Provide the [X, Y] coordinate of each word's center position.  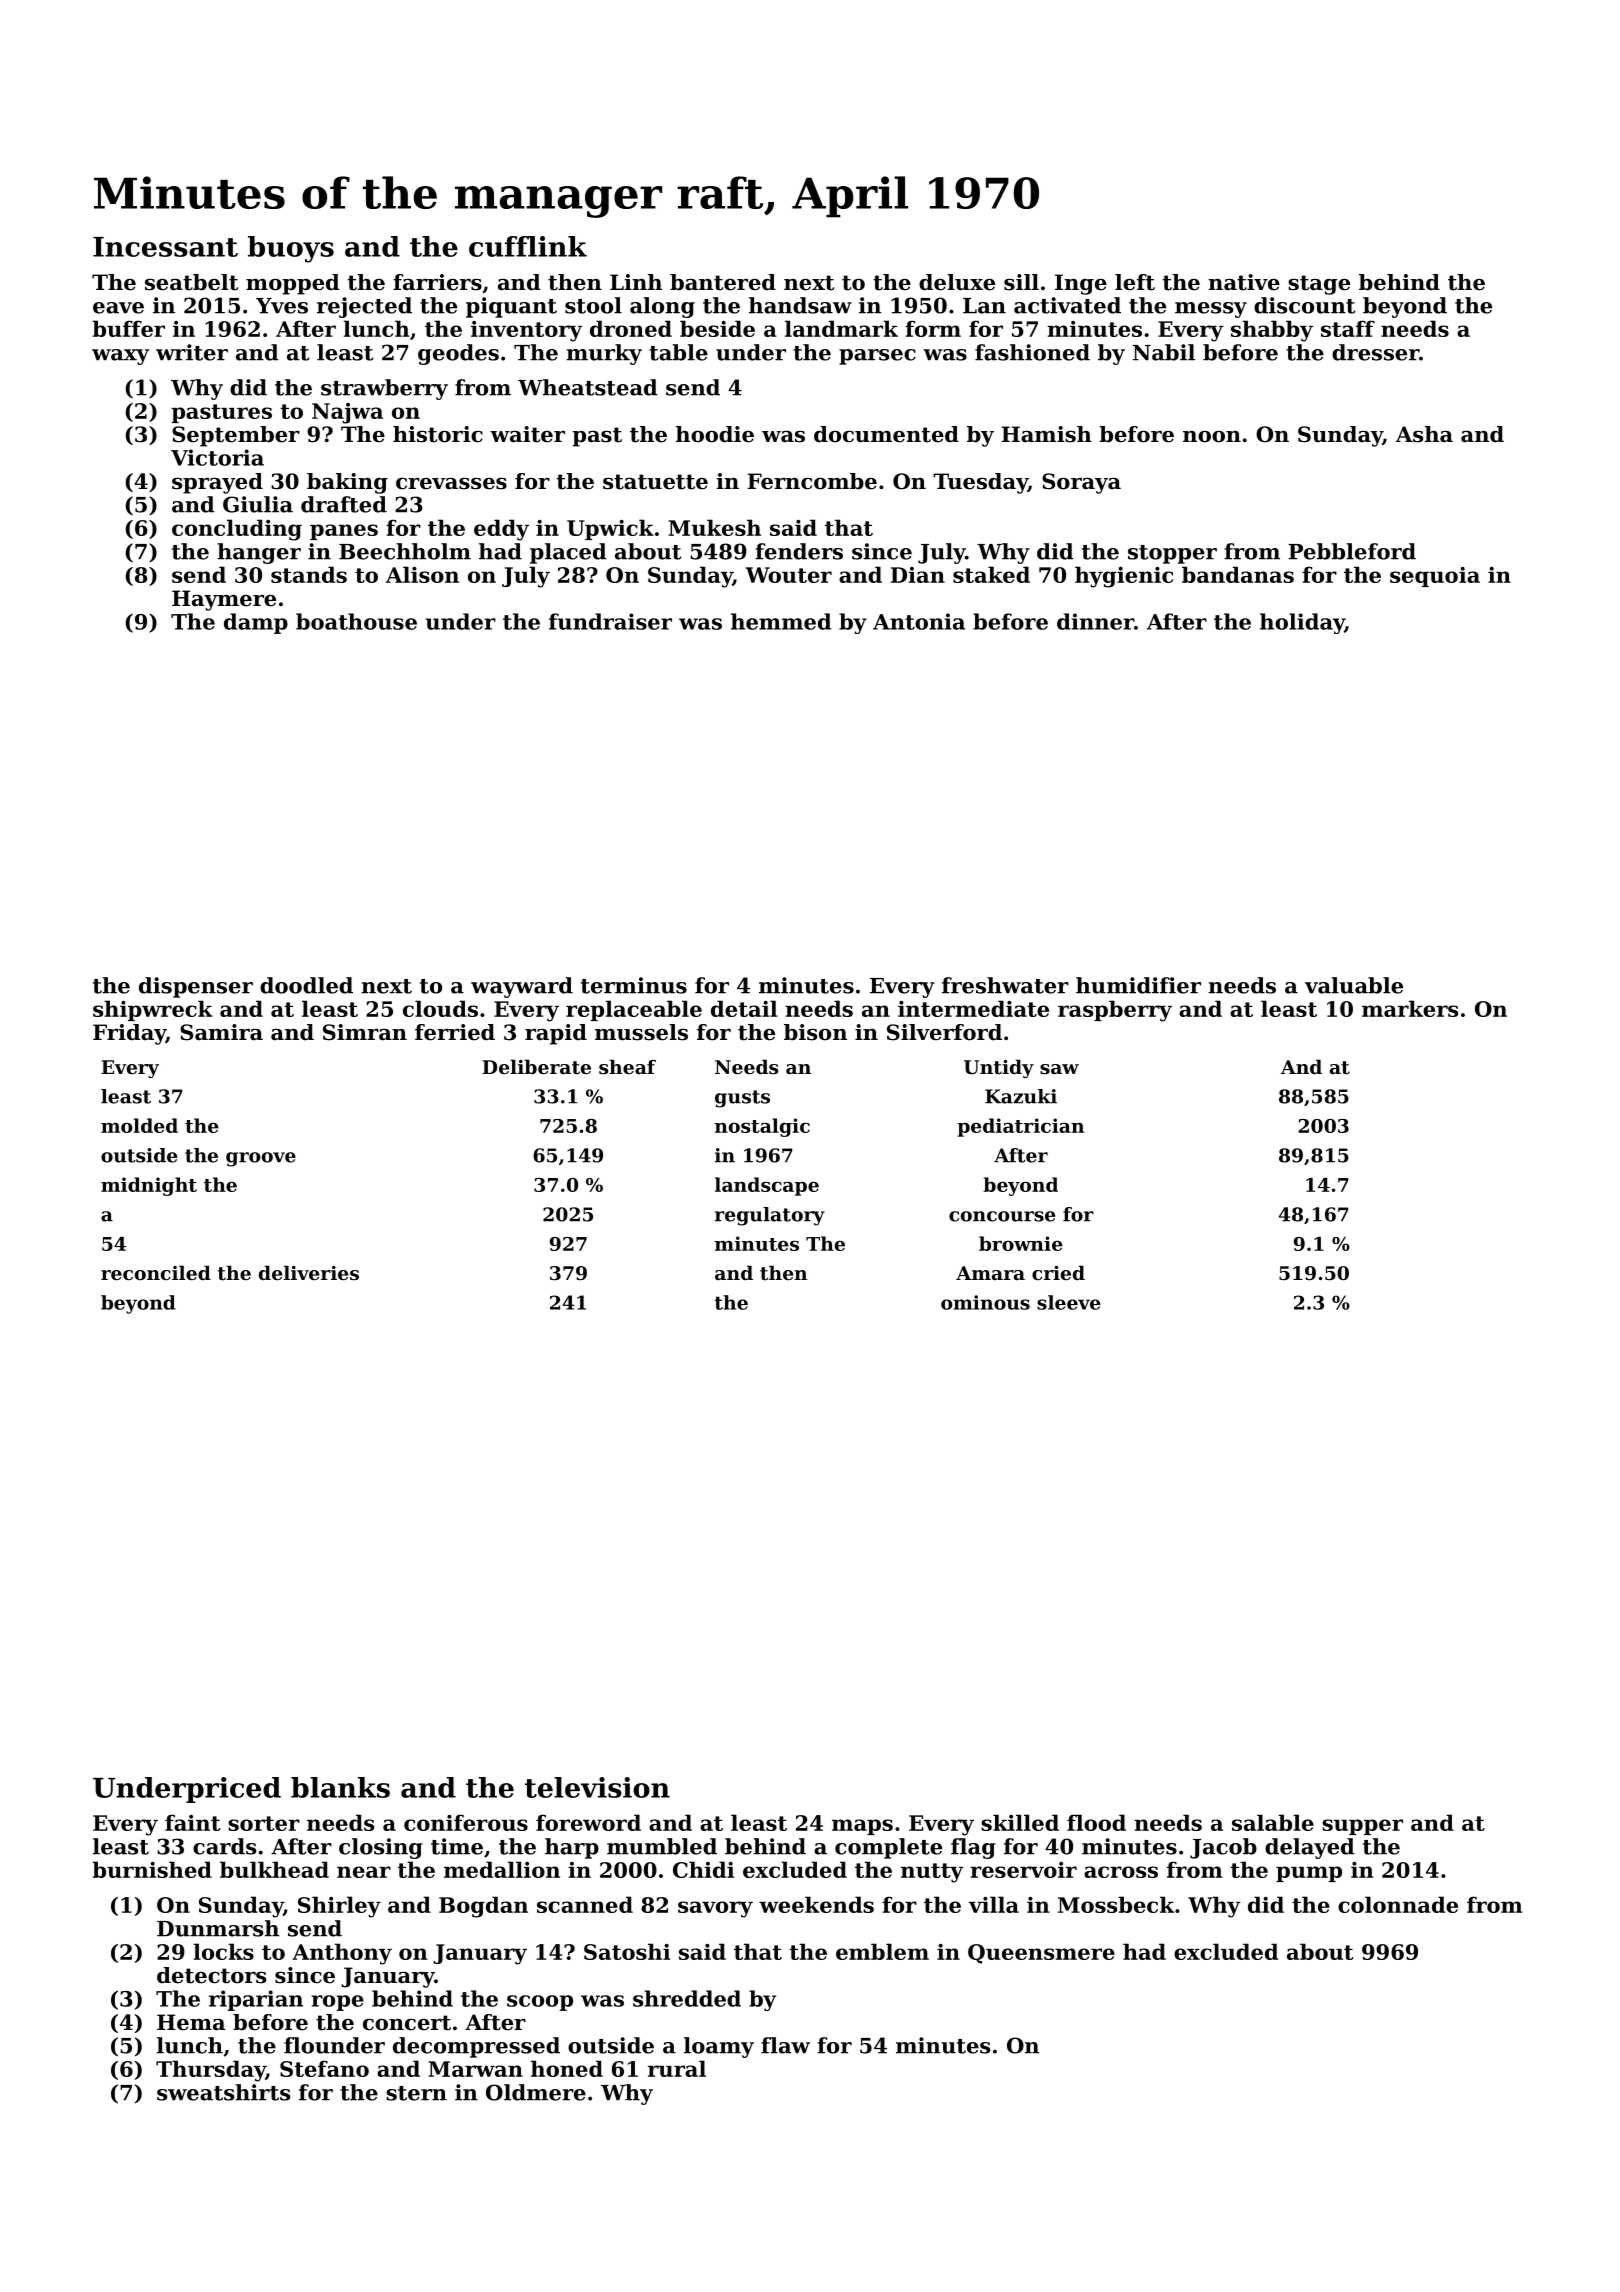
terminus [634, 985]
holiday [1302, 623]
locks [223, 1951]
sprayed [217, 483]
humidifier [1138, 985]
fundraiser [610, 621]
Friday [129, 1034]
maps [862, 1827]
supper [1362, 1827]
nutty [932, 1873]
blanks [340, 1787]
